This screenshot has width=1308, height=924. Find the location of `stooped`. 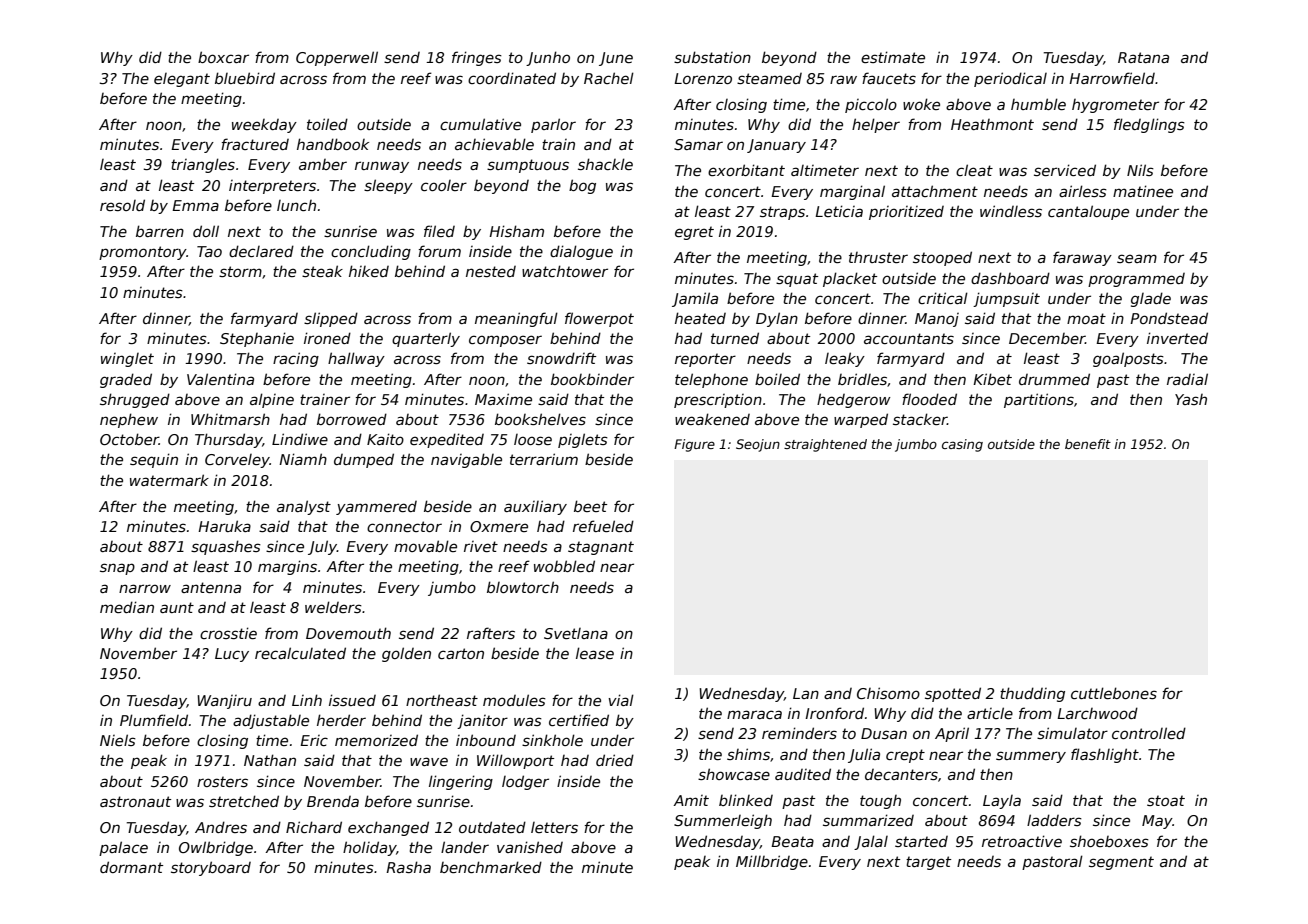

stooped is located at coordinates (942, 258).
